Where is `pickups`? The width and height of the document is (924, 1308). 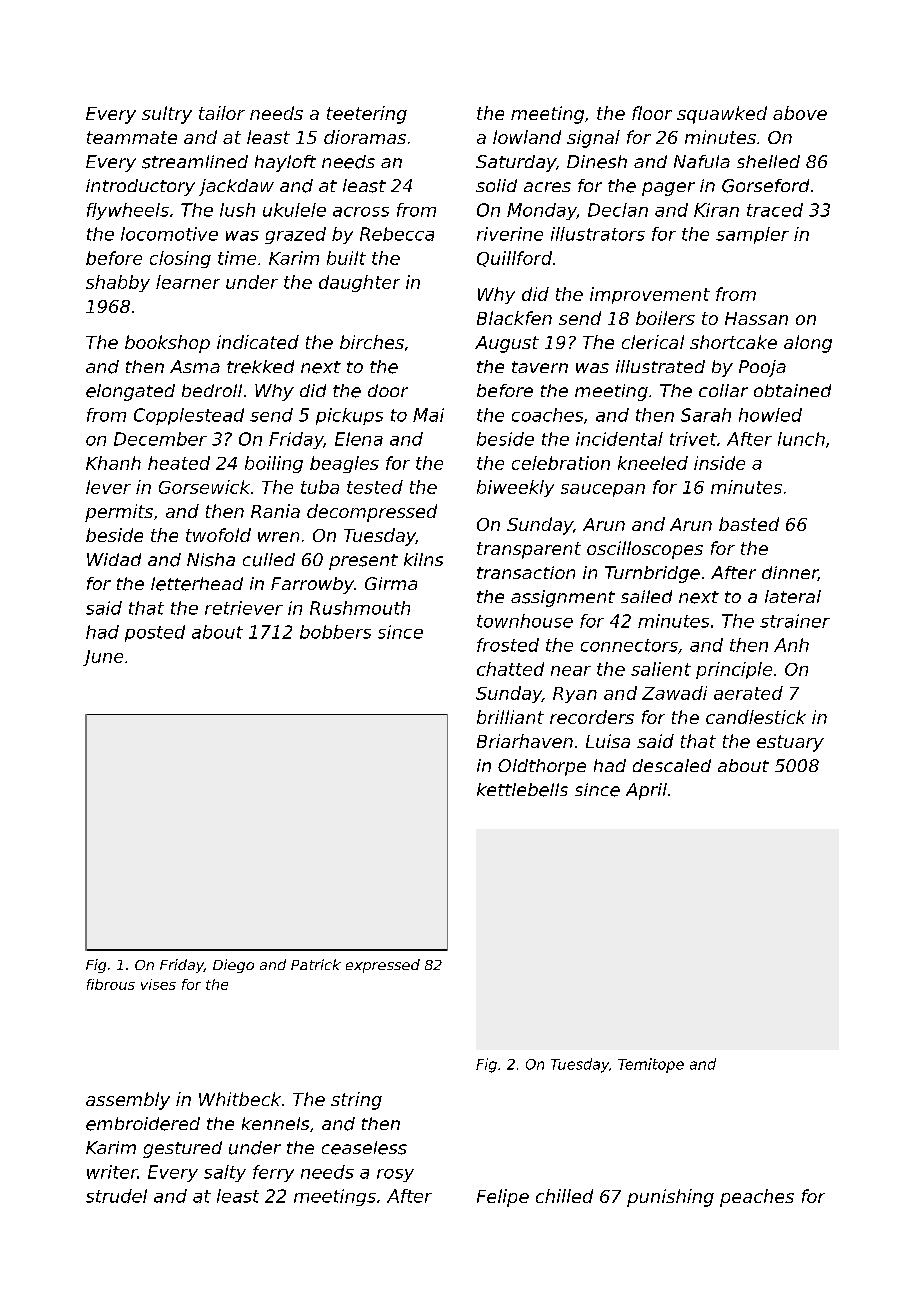 pickups is located at coordinates (349, 416).
